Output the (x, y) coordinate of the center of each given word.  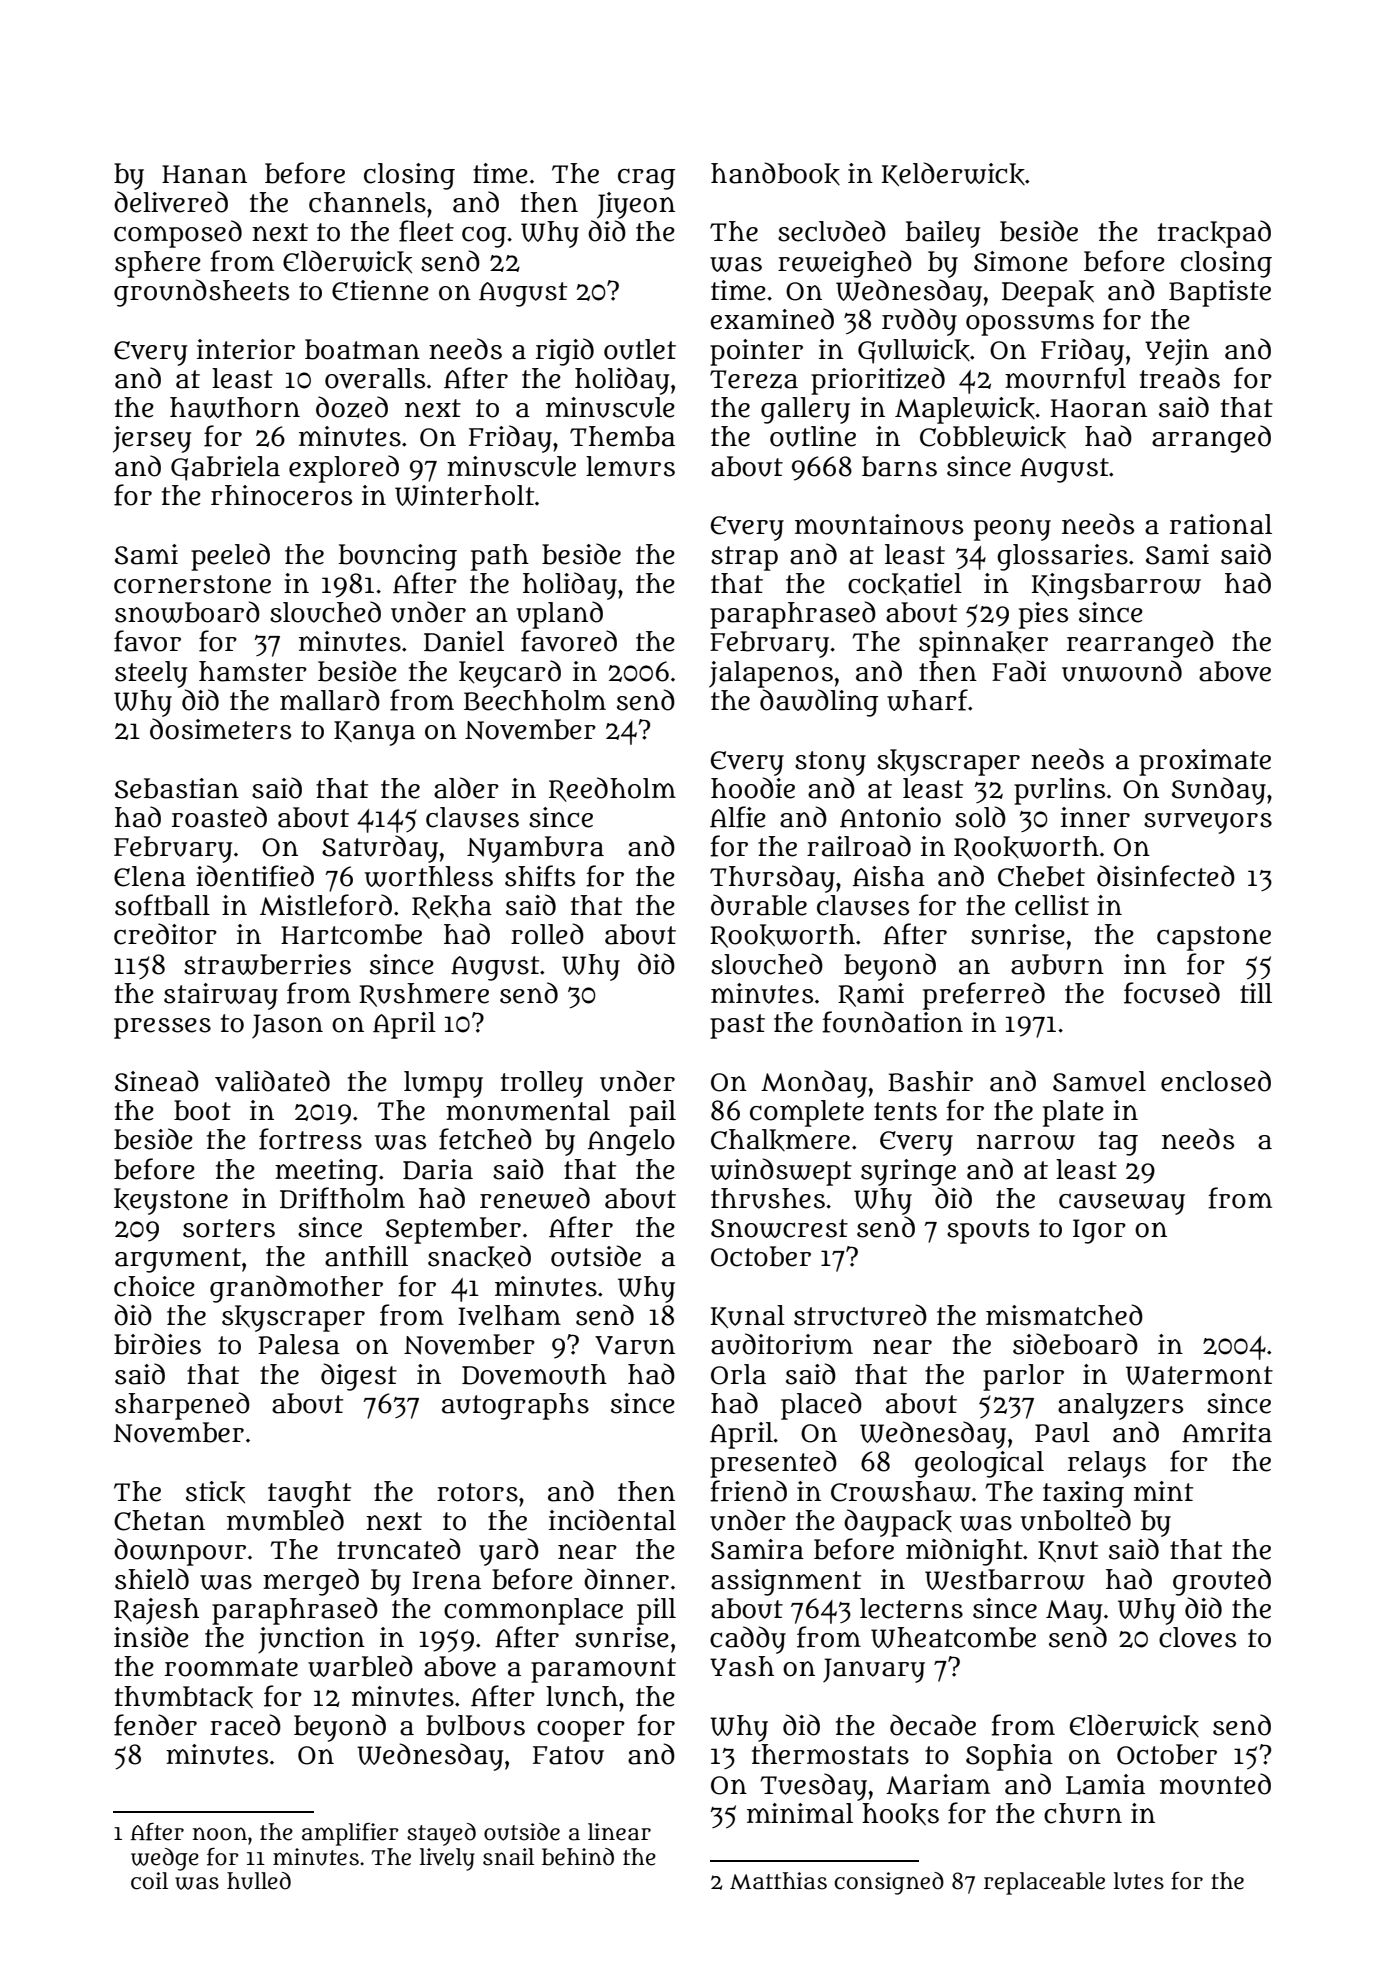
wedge (165, 1859)
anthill (366, 1256)
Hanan (204, 174)
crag (646, 179)
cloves (1197, 1637)
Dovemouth (534, 1374)
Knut (1068, 1551)
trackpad (1214, 234)
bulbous (475, 1725)
